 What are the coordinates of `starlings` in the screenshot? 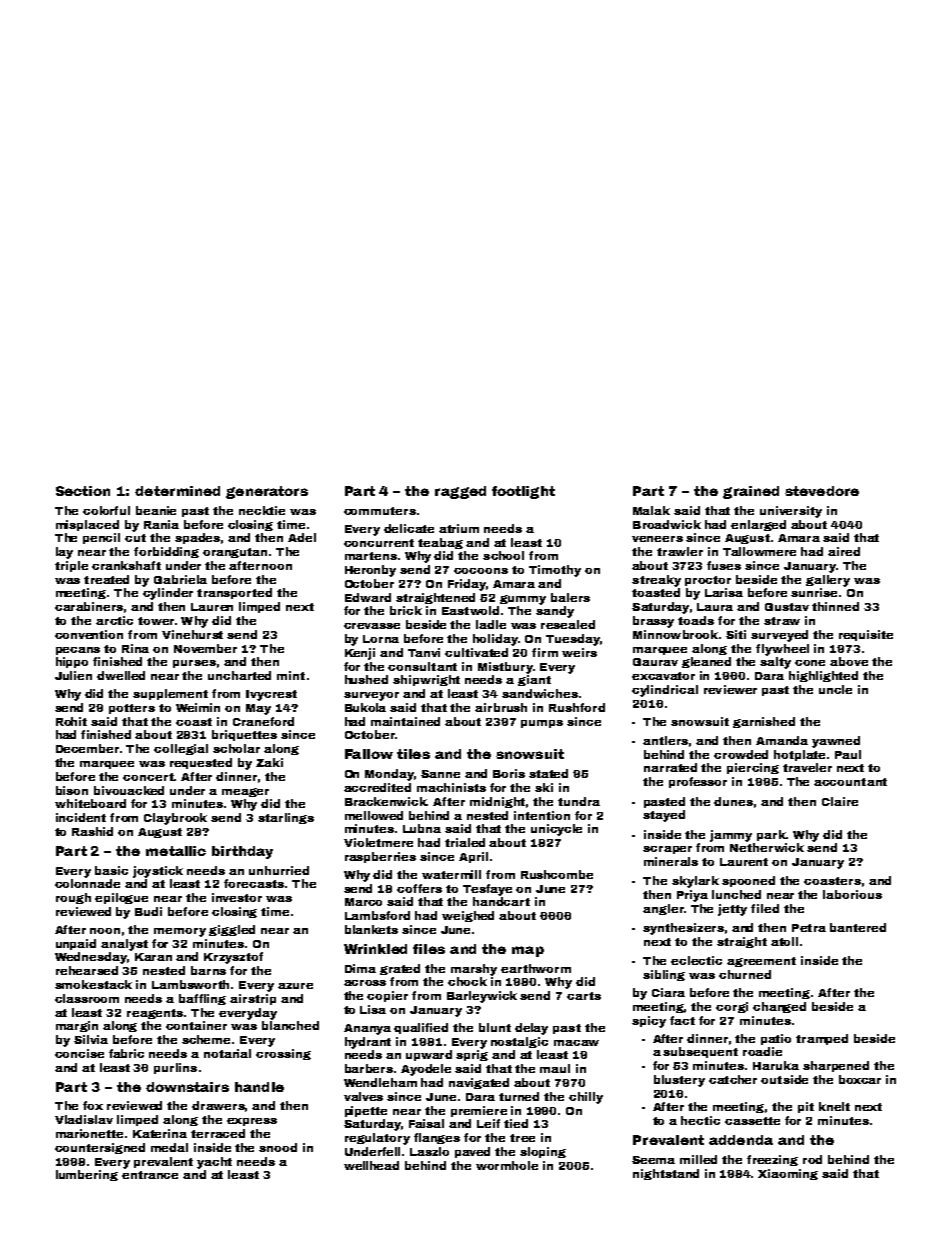 It's located at (286, 818).
